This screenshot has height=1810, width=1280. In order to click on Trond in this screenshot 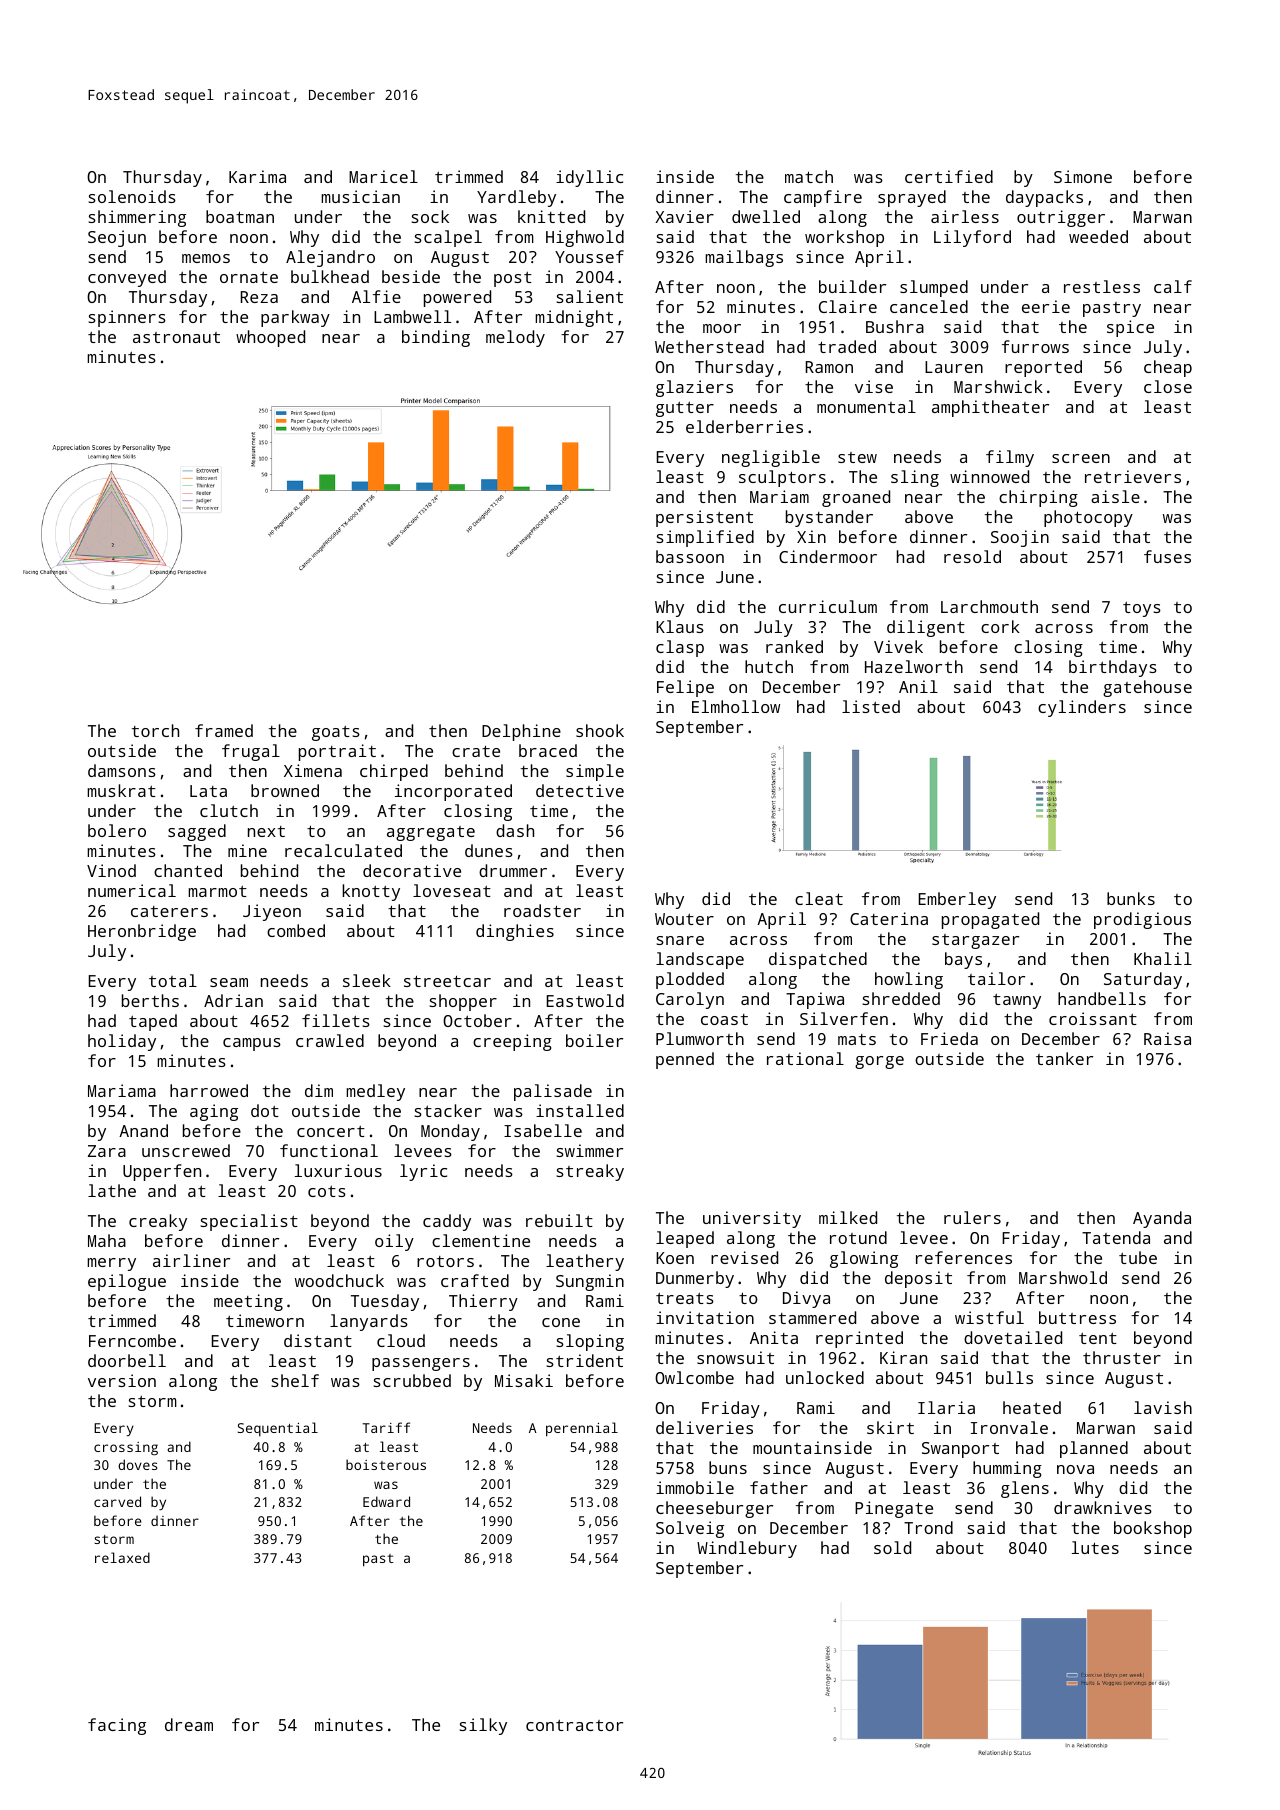, I will do `click(928, 1527)`.
